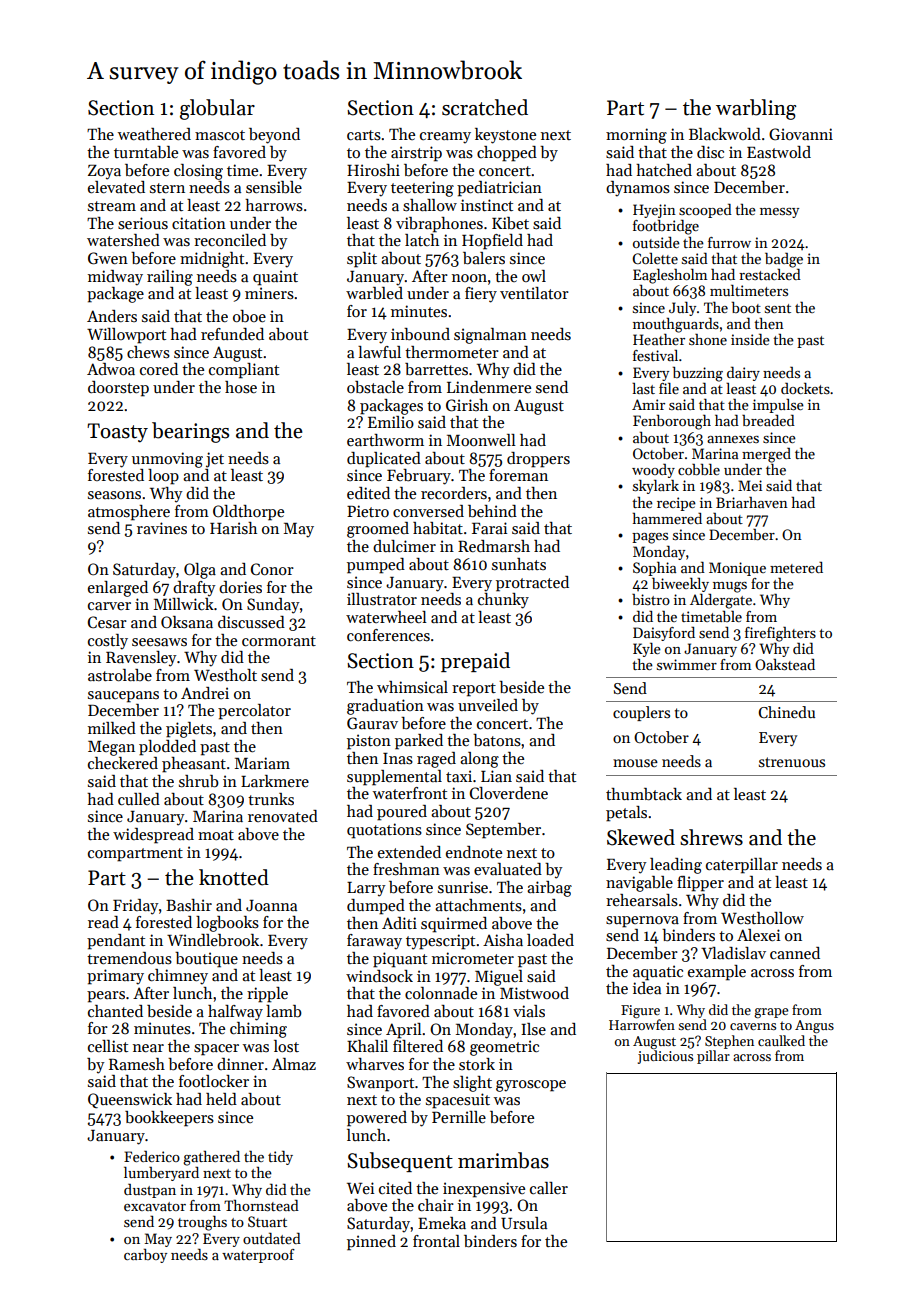 The height and width of the image is (1308, 924). What do you see at coordinates (485, 107) in the image?
I see `scratched` at bounding box center [485, 107].
